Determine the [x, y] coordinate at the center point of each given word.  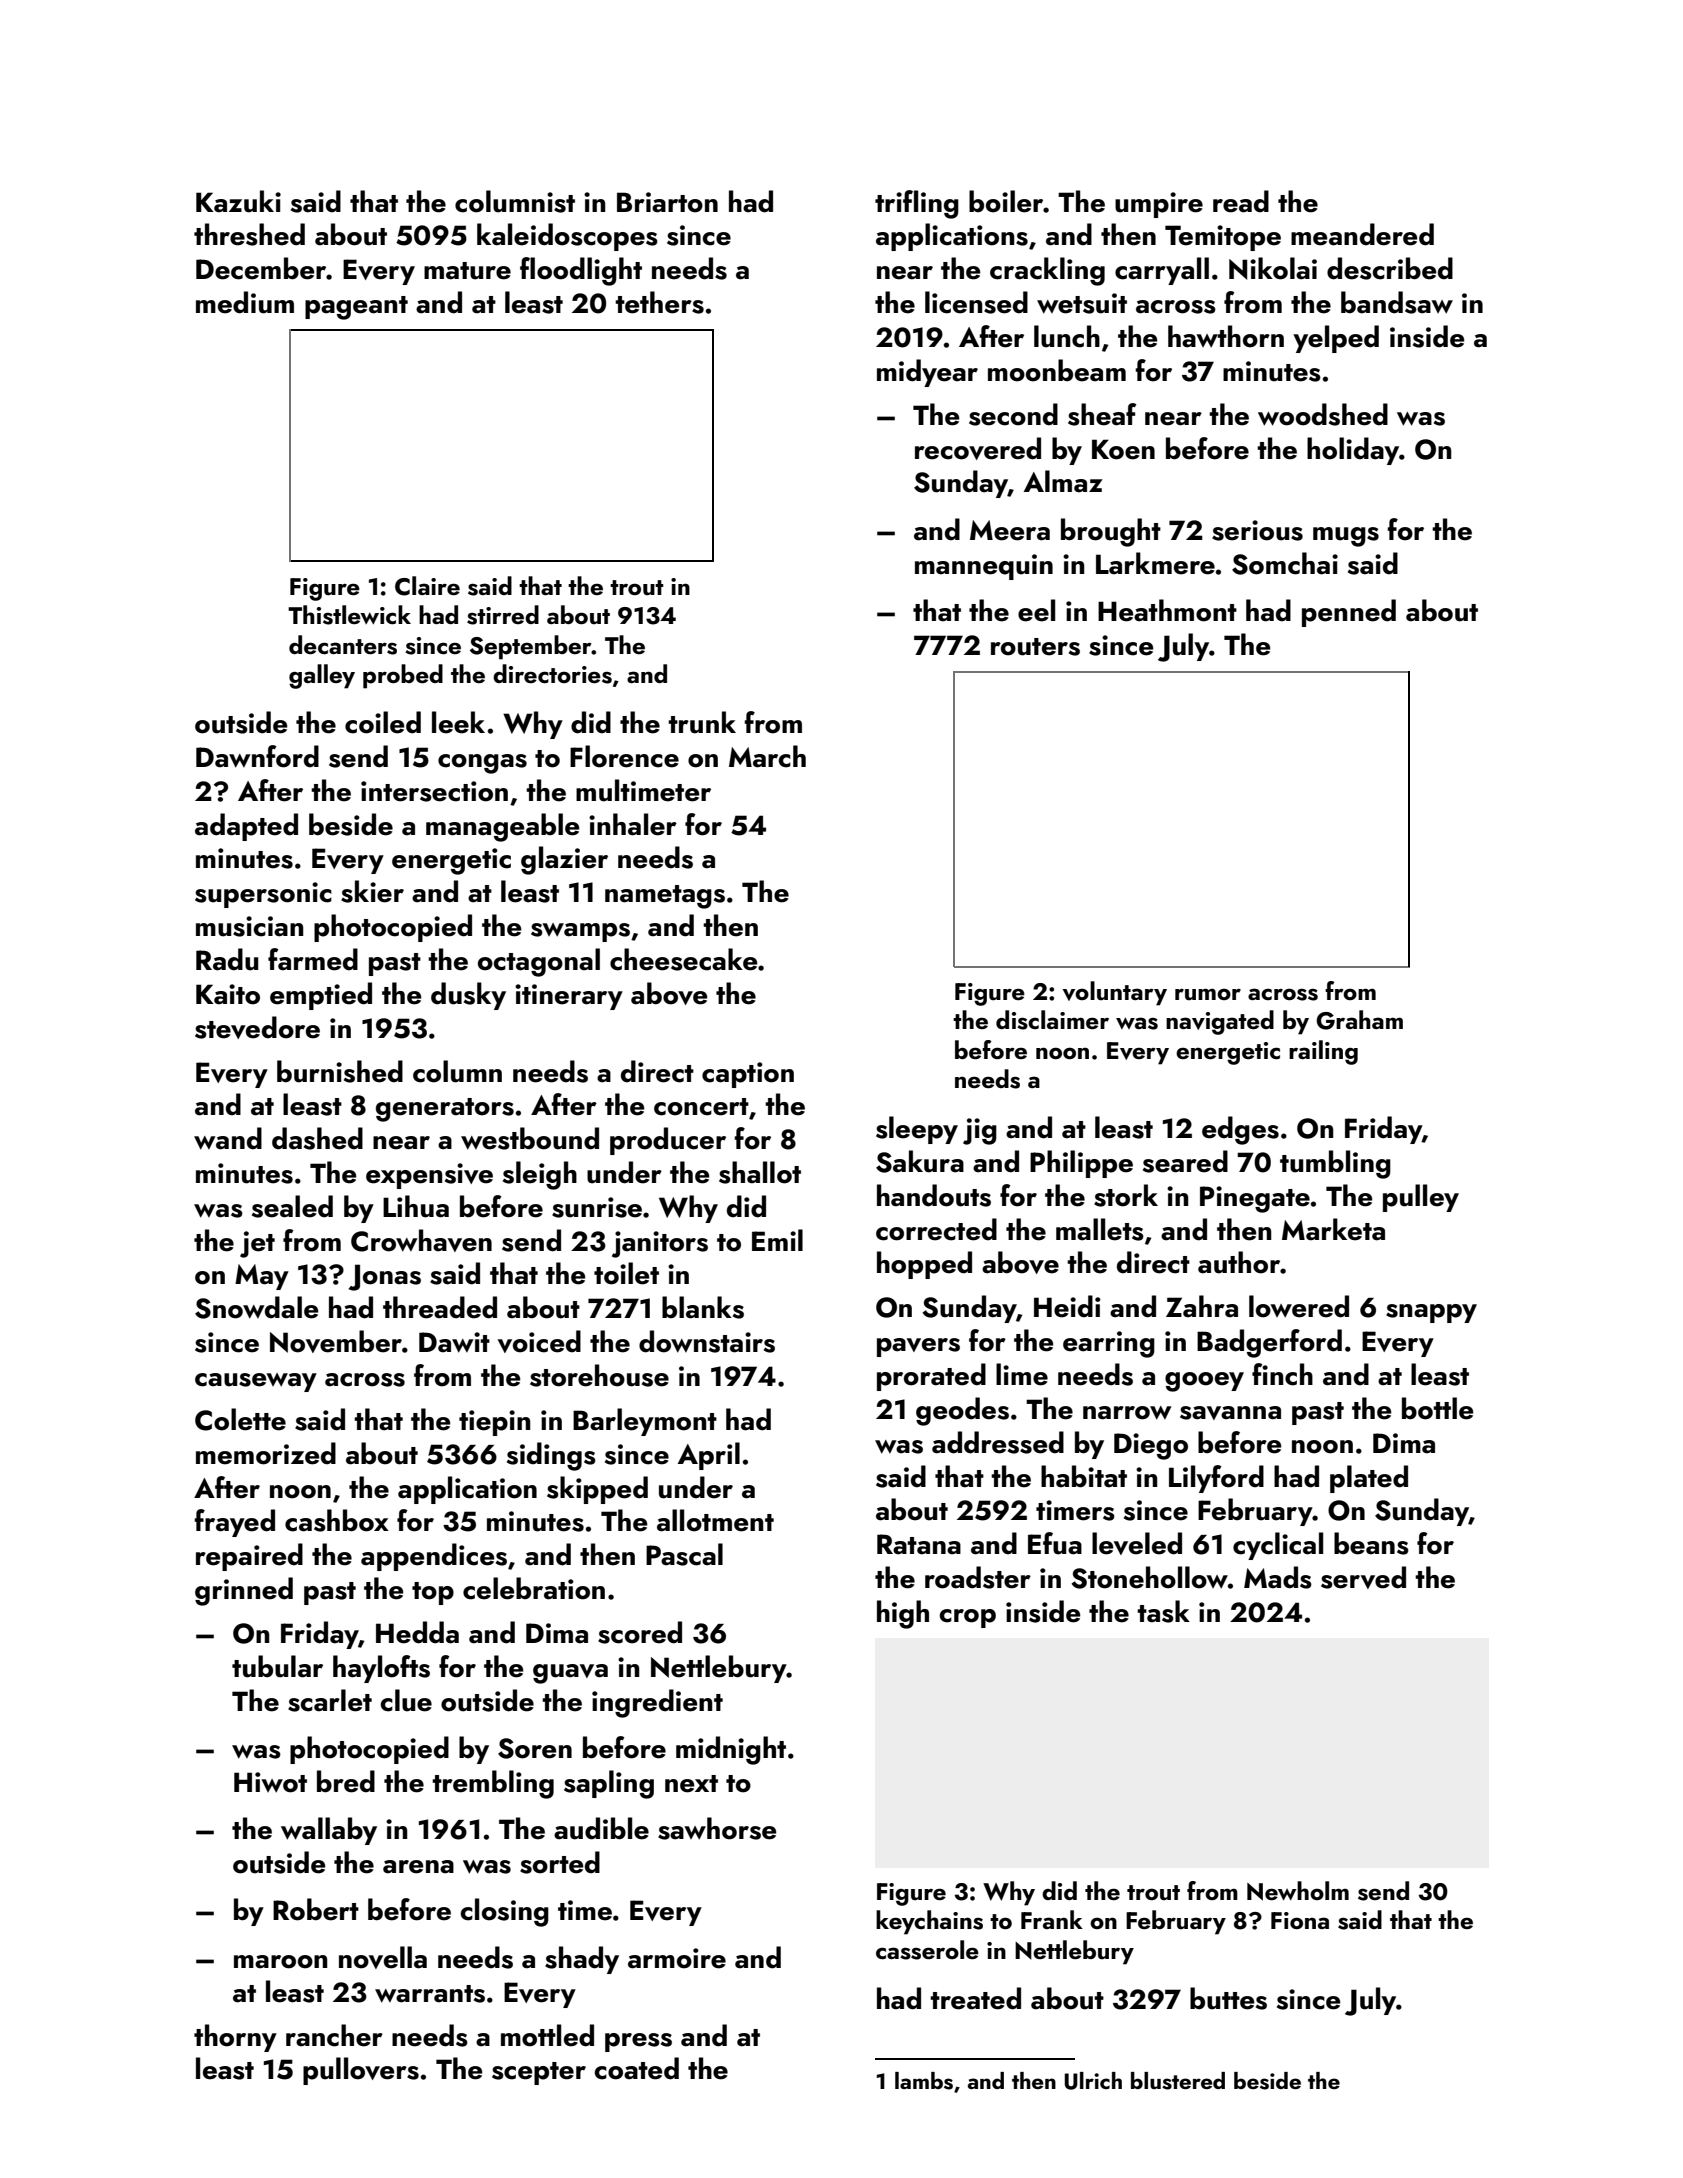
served [1363, 1577]
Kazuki [238, 201]
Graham [1359, 1020]
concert [701, 1107]
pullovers [361, 2071]
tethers [659, 302]
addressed [998, 1442]
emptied [321, 996]
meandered [1362, 234]
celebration [534, 1588]
